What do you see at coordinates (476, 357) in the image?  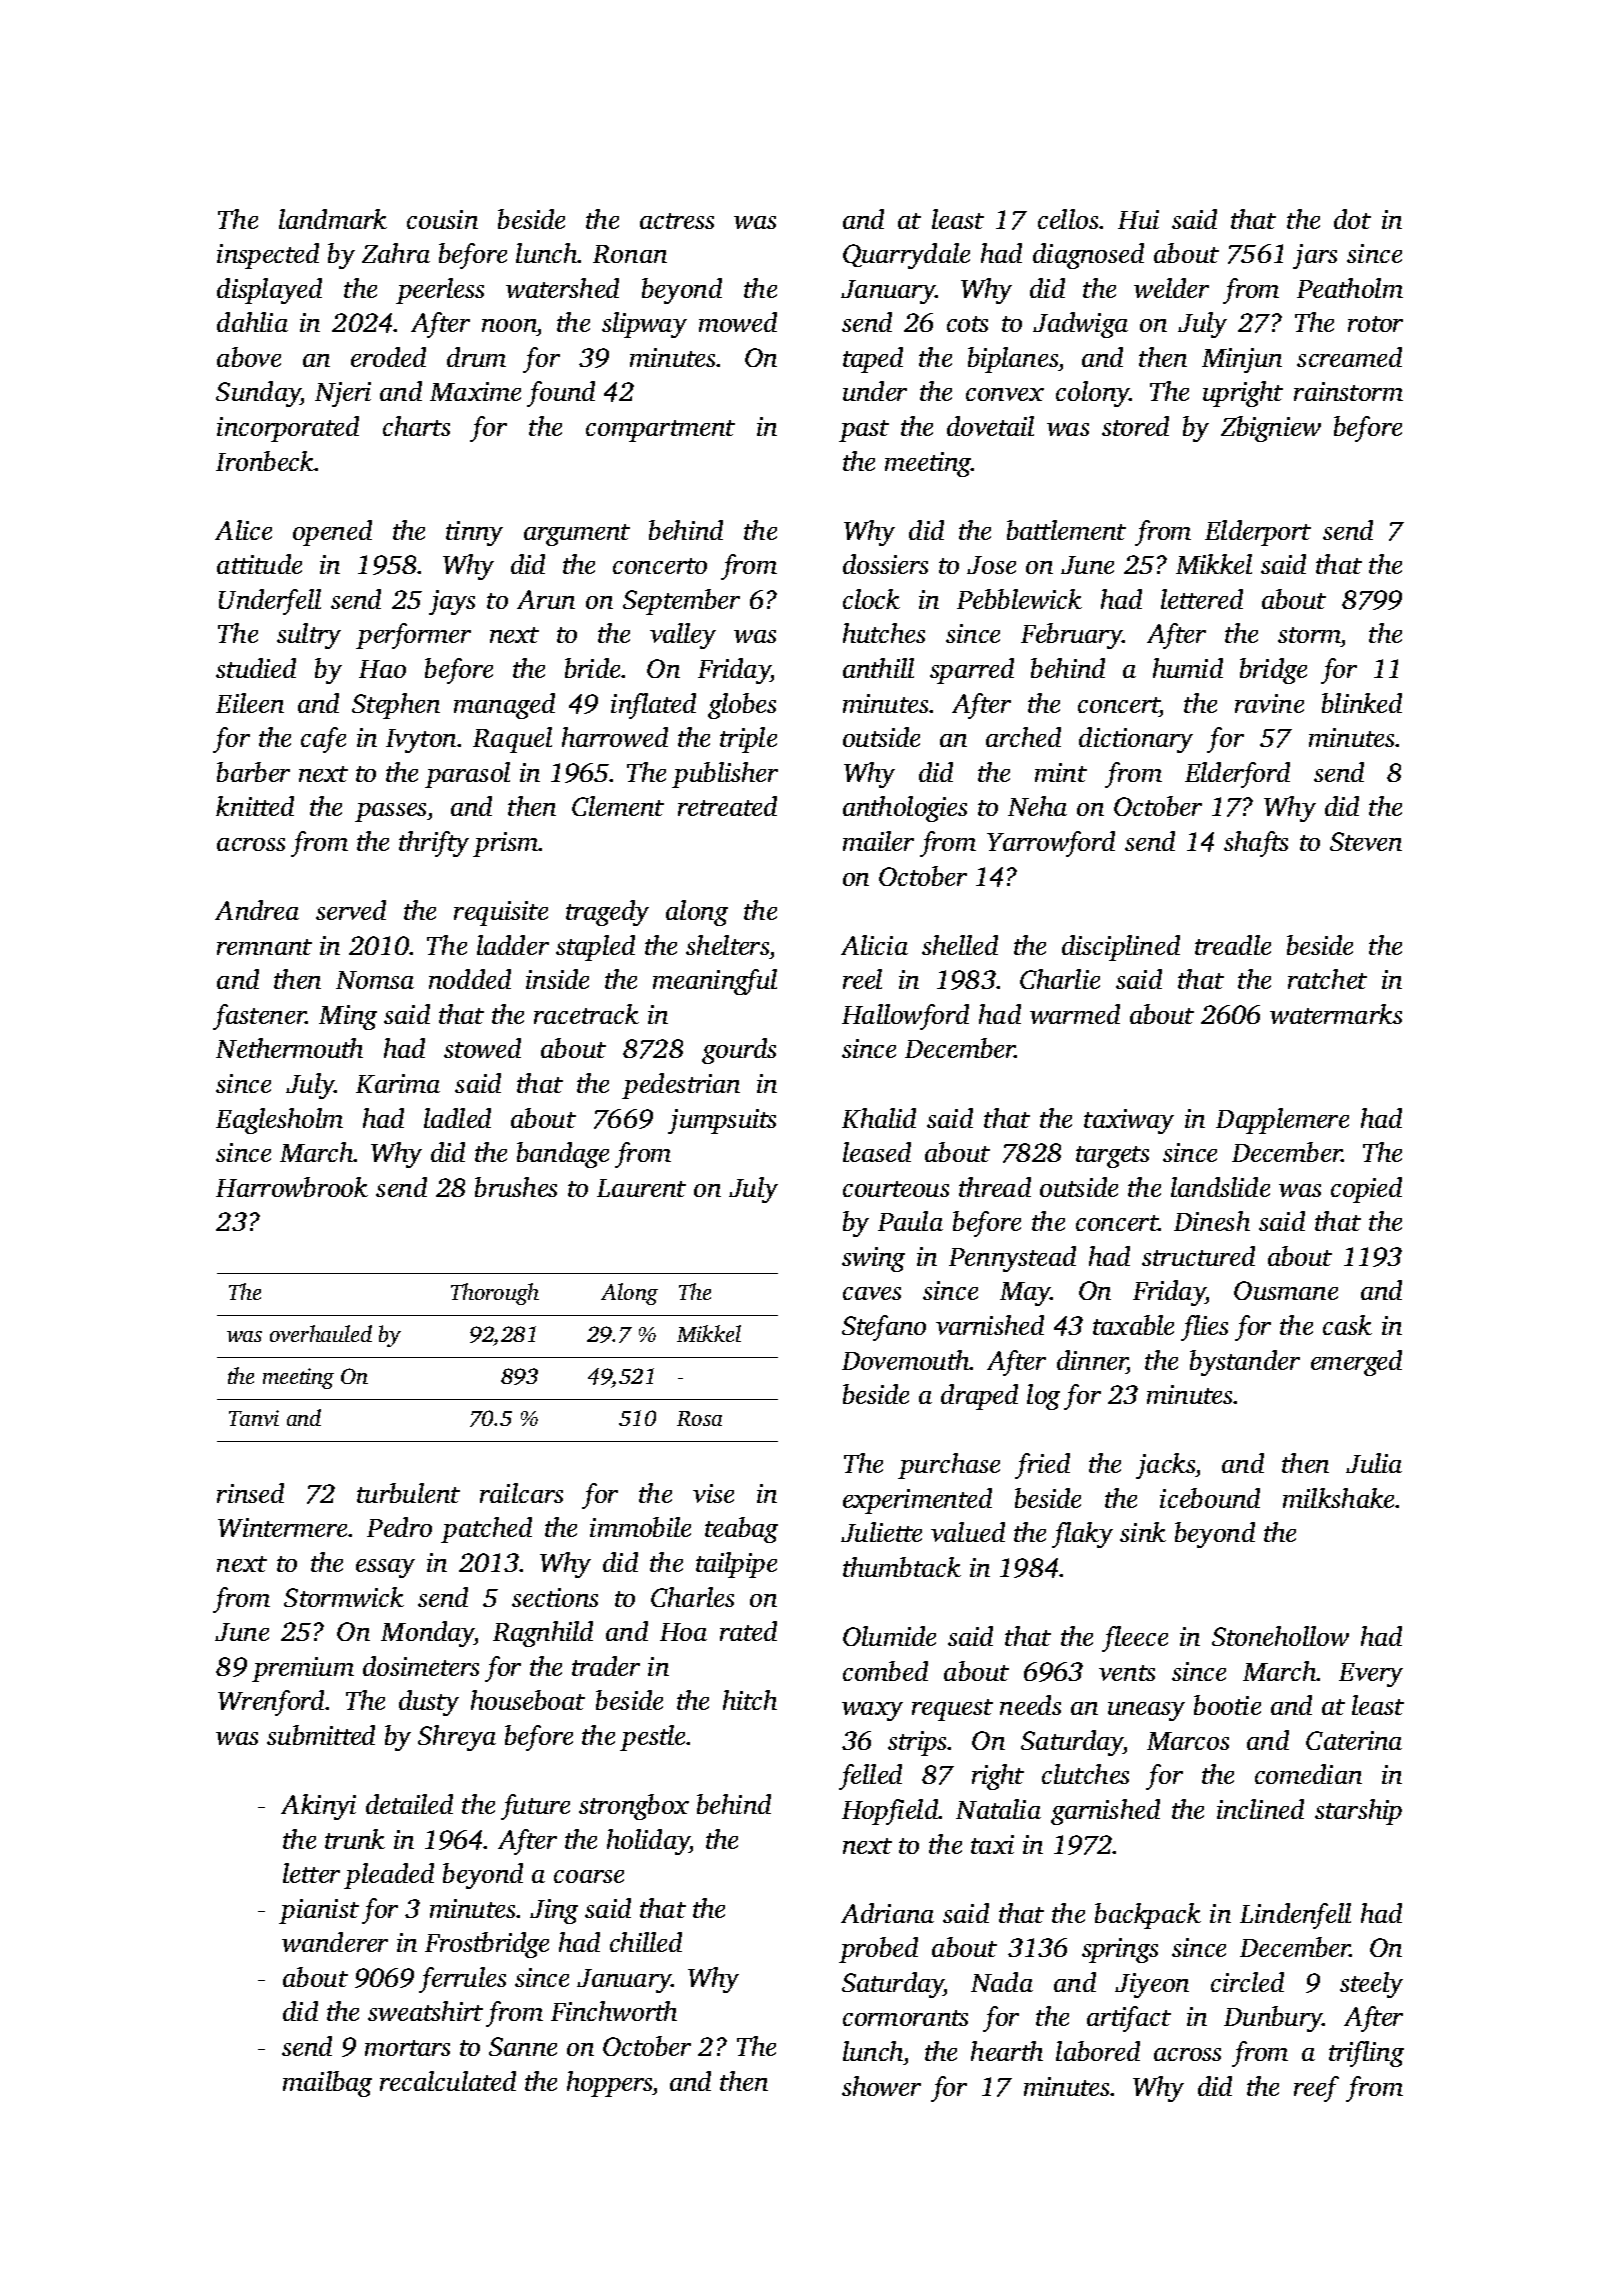 I see `drum` at bounding box center [476, 357].
